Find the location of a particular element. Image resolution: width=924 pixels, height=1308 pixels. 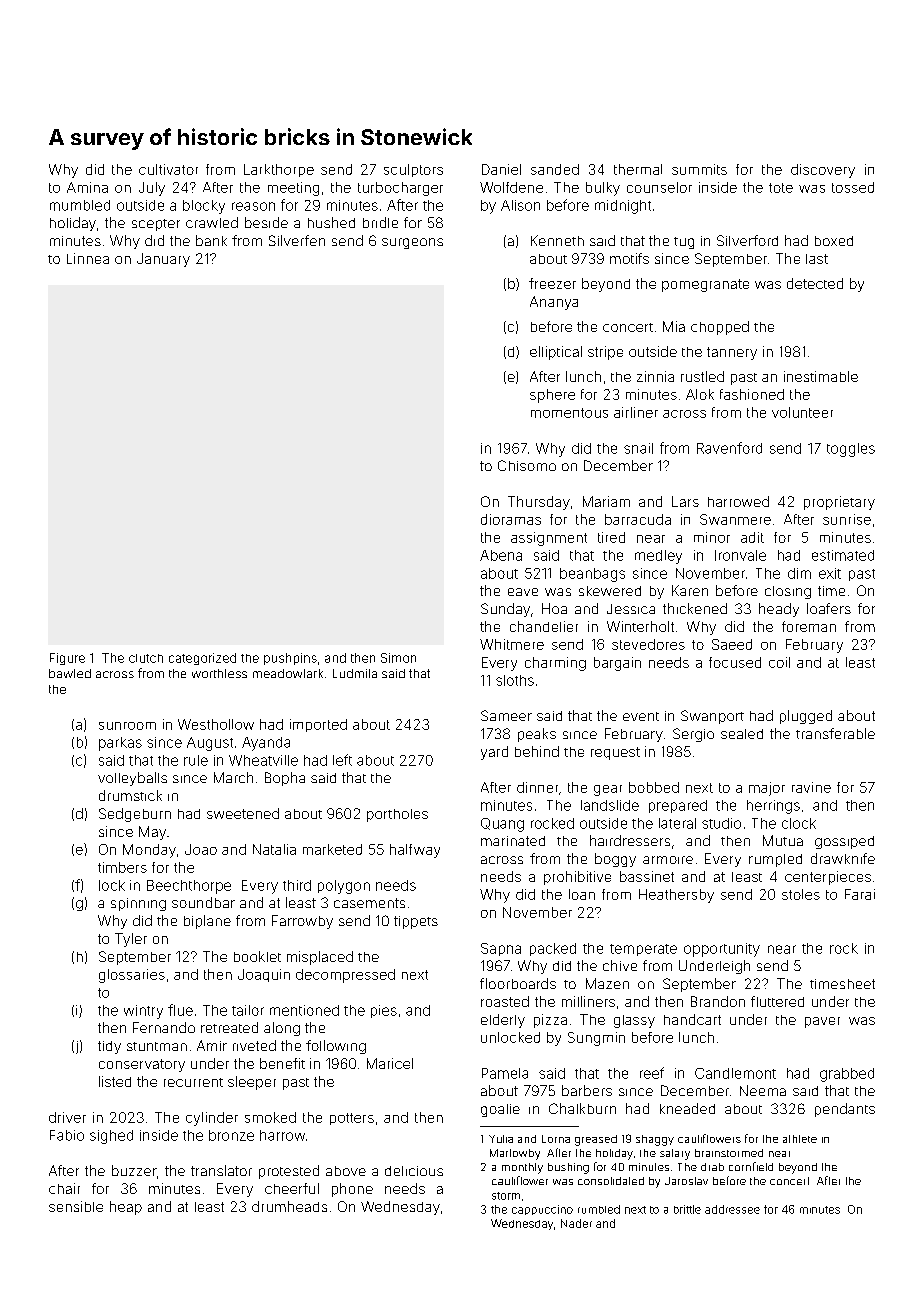

Amir is located at coordinates (212, 1045).
